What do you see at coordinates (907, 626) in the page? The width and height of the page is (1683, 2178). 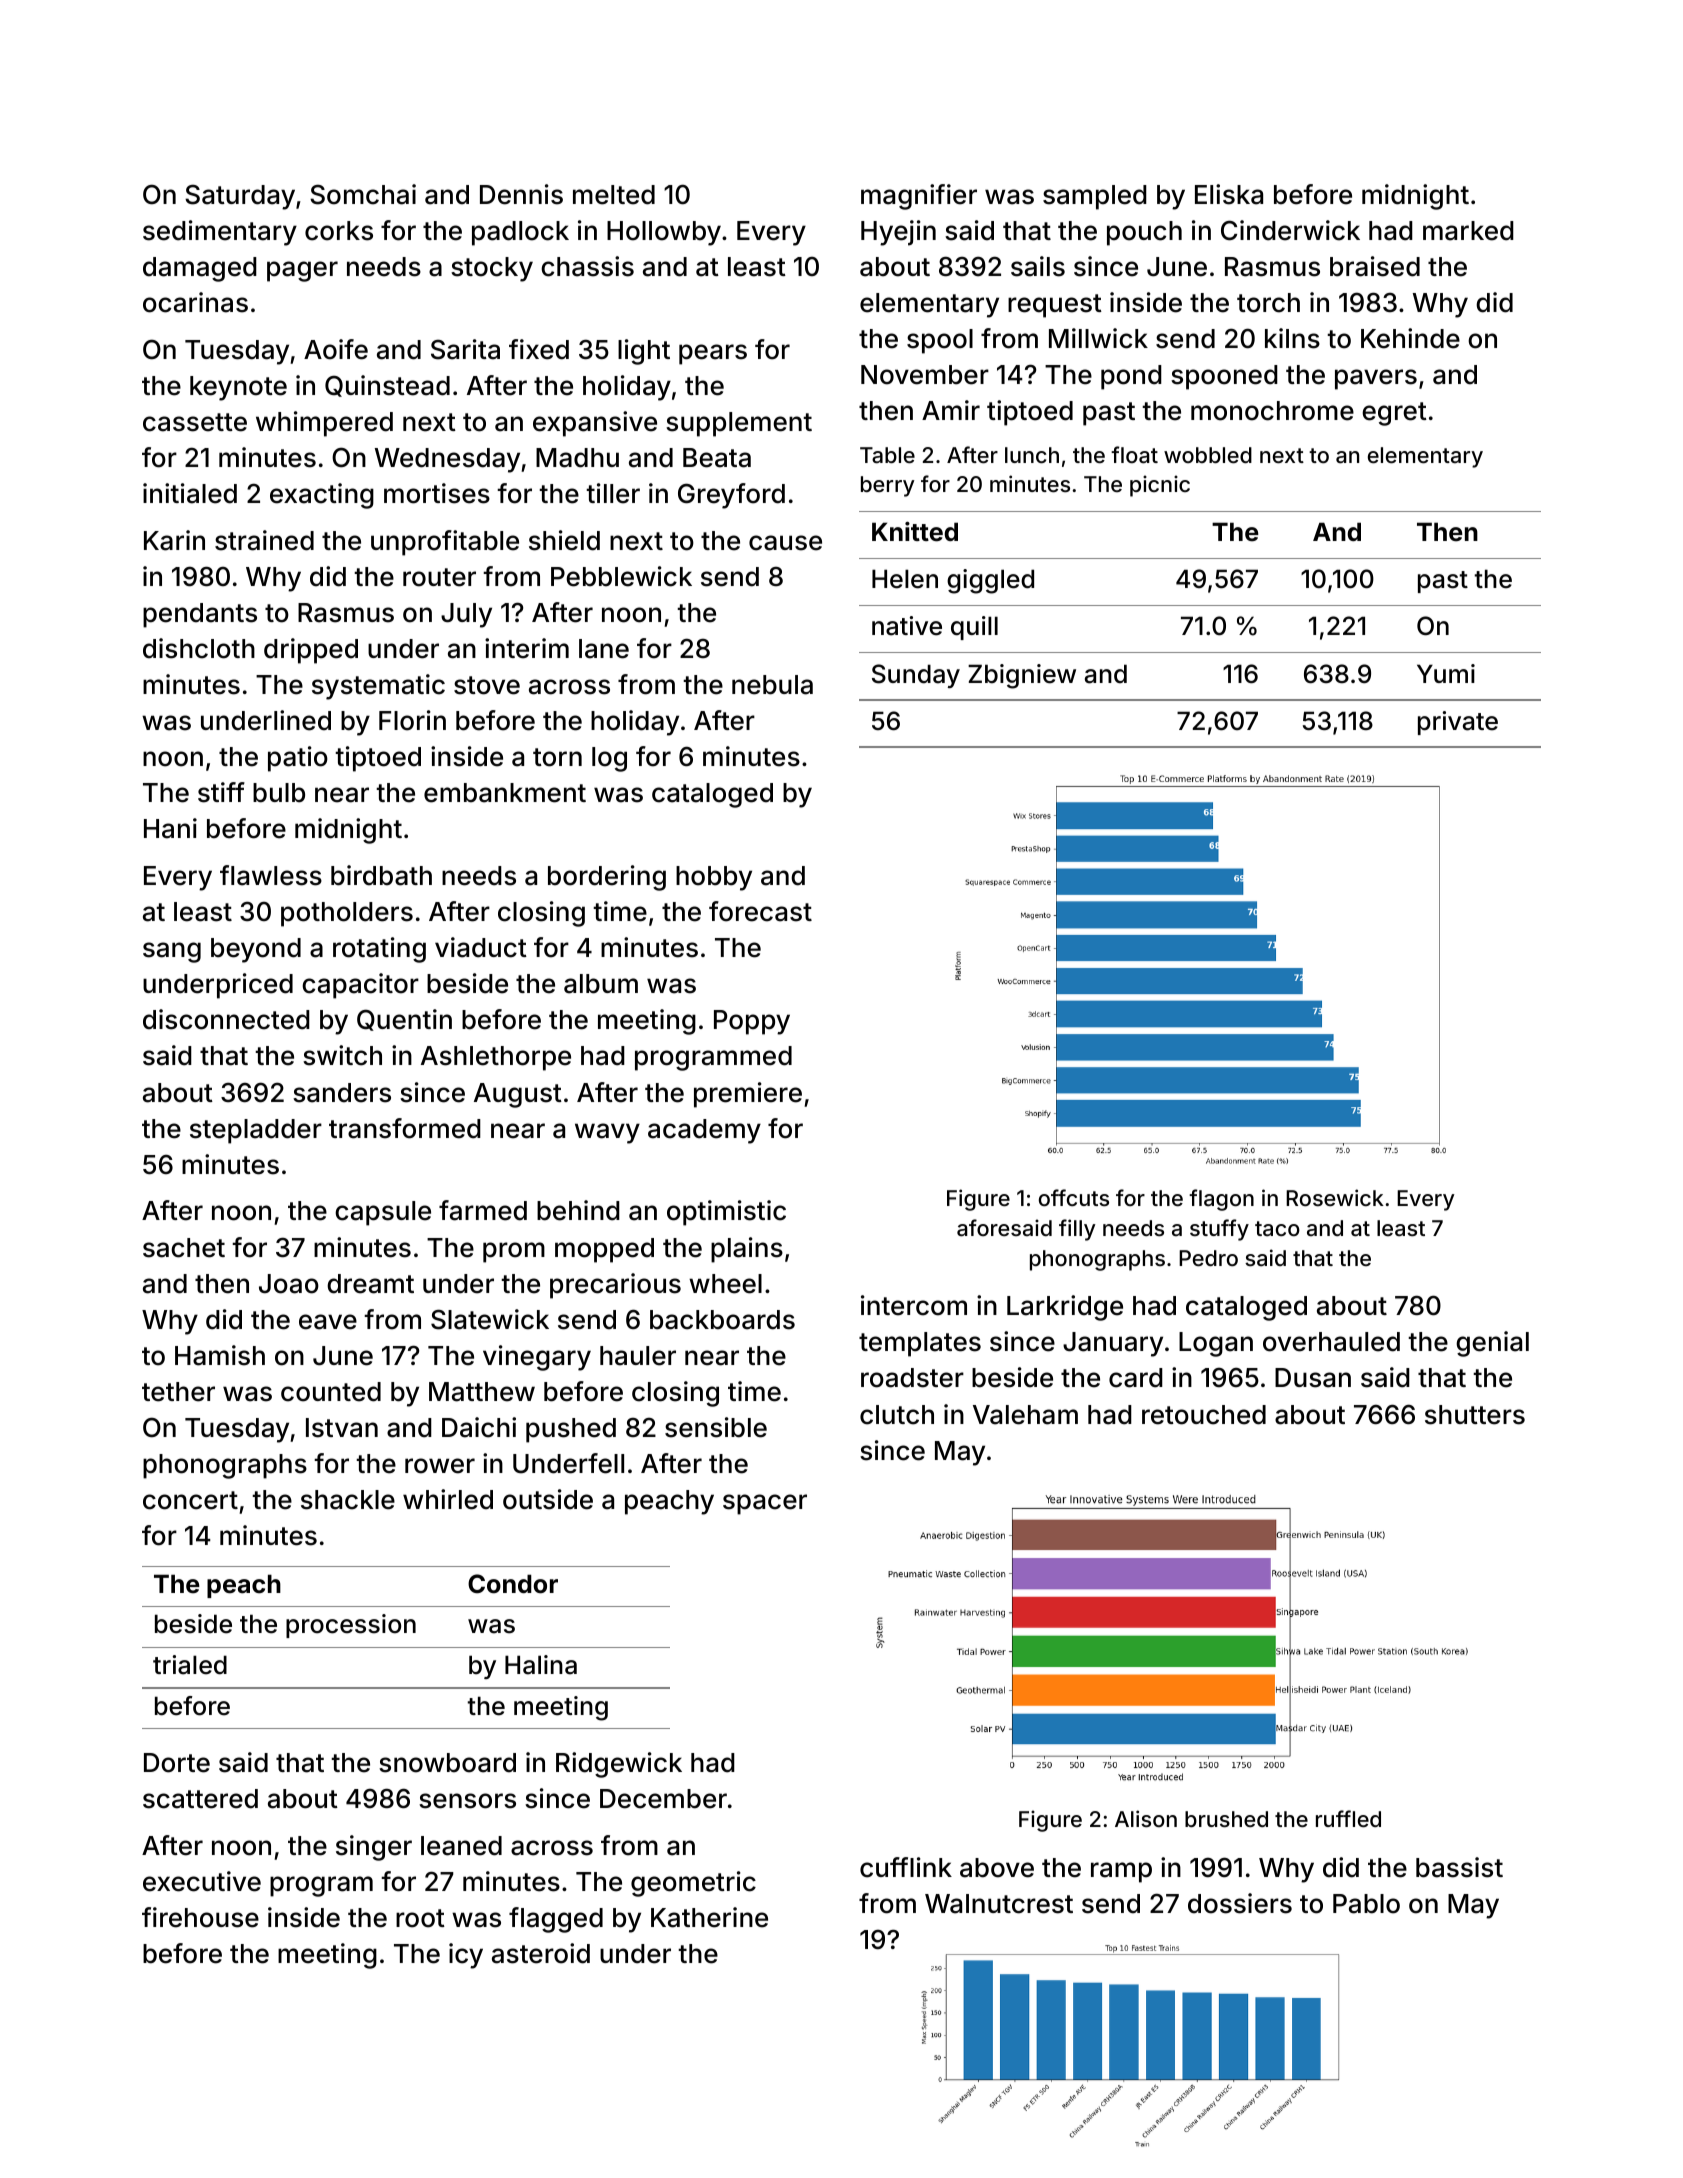 I see `native` at bounding box center [907, 626].
